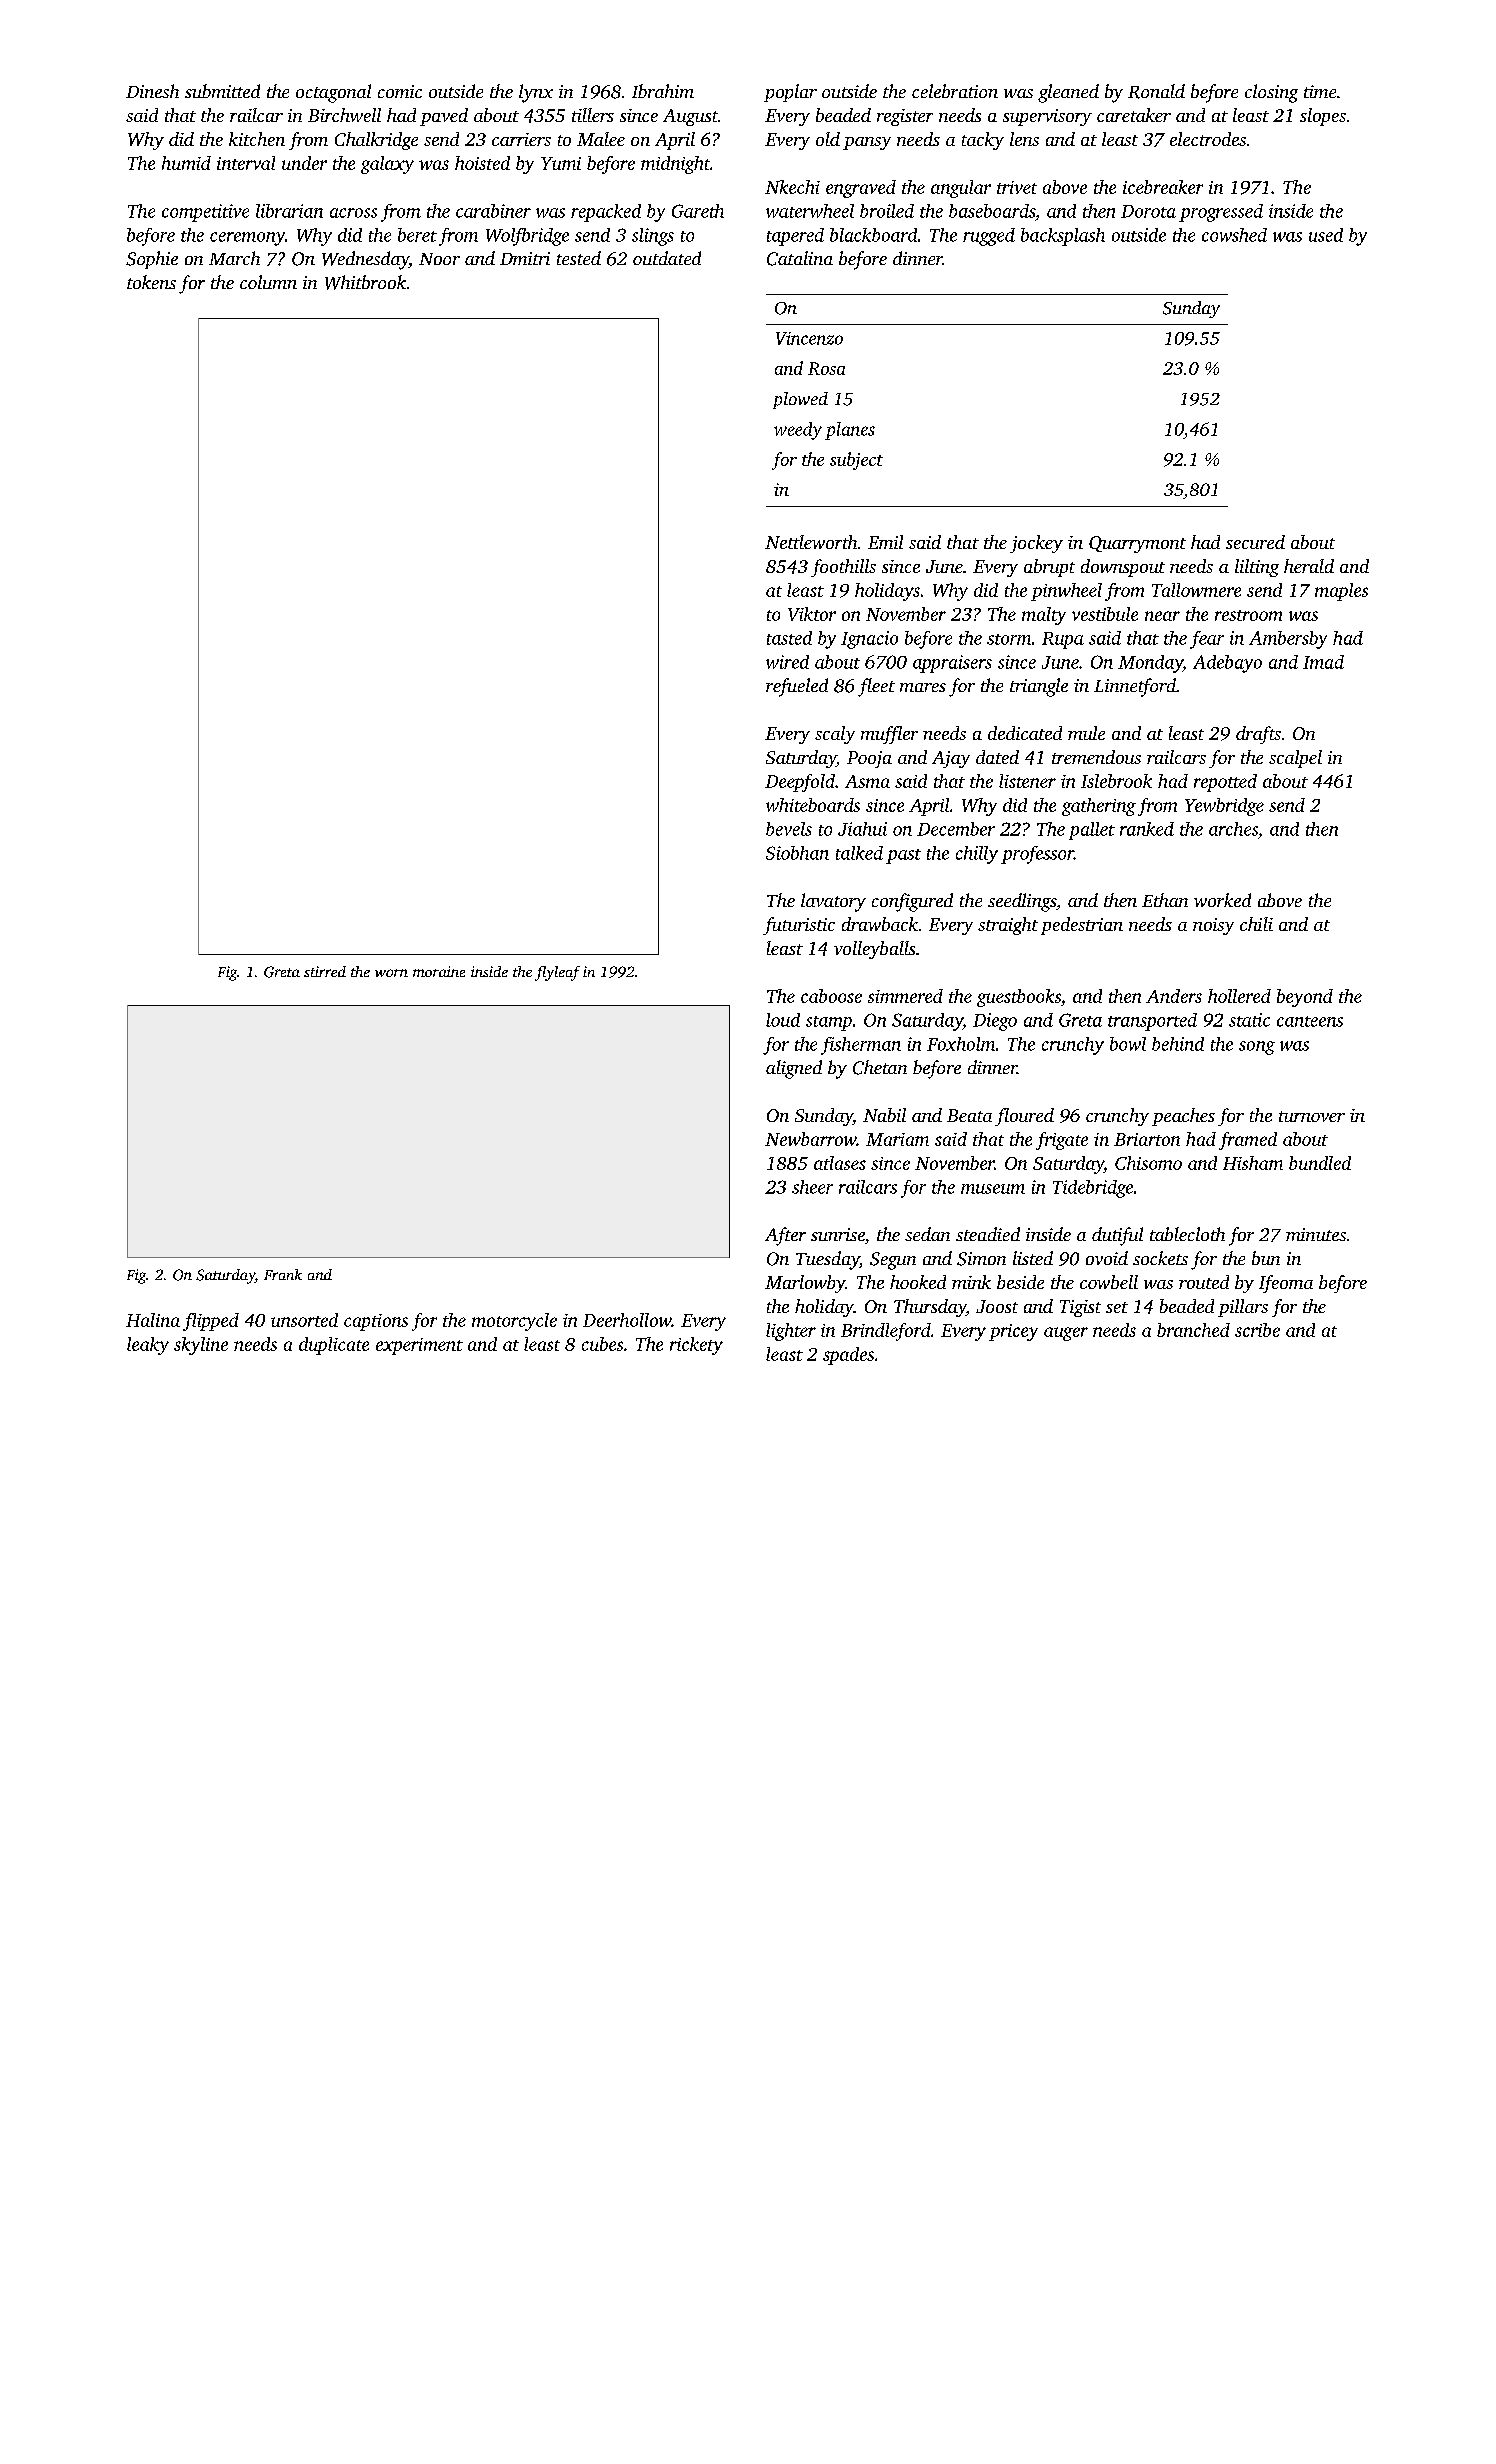 The image size is (1496, 2464). Describe the element at coordinates (1165, 900) in the image. I see `Ethan` at that location.
